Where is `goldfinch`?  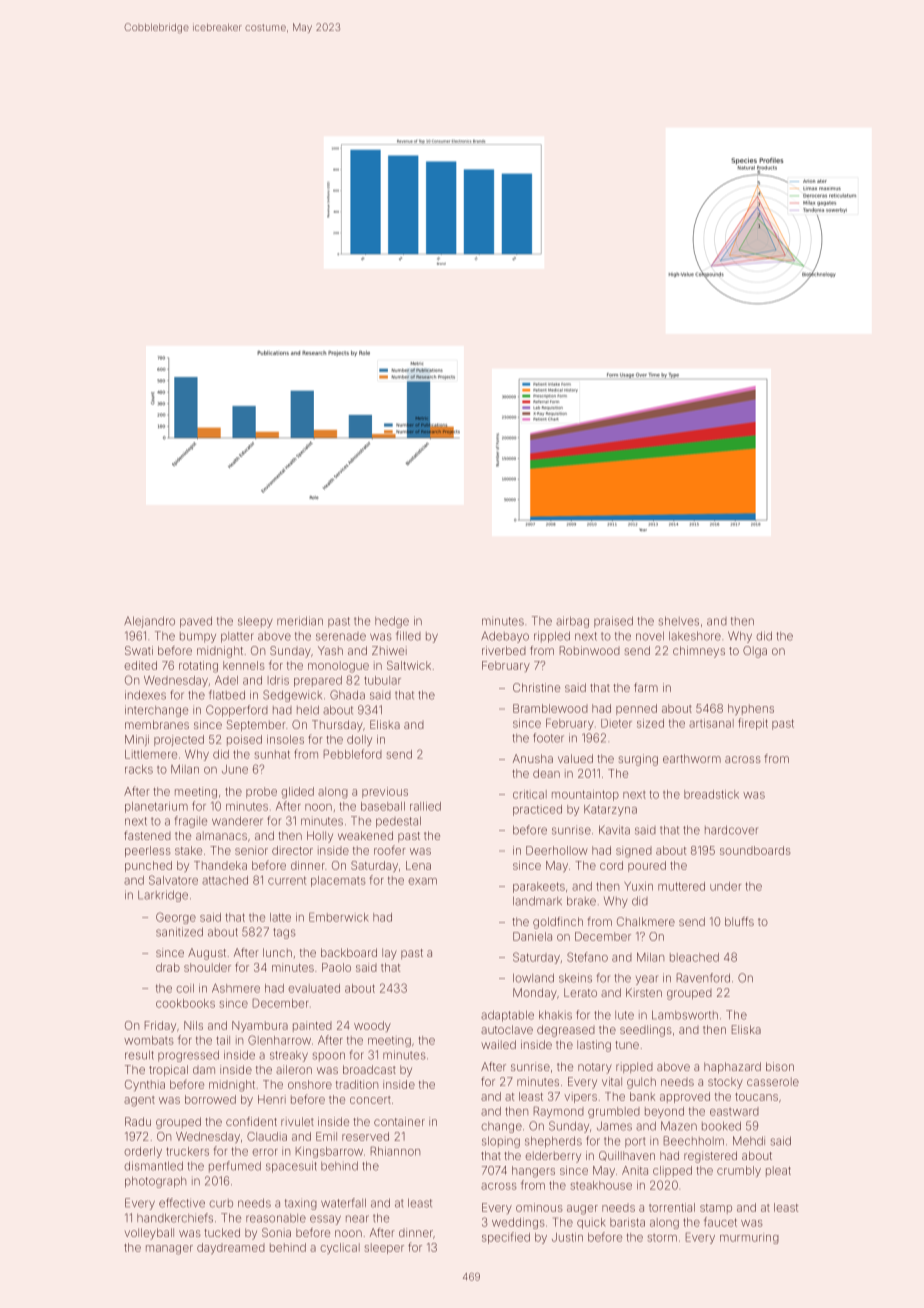
goldfinch is located at coordinates (558, 923).
